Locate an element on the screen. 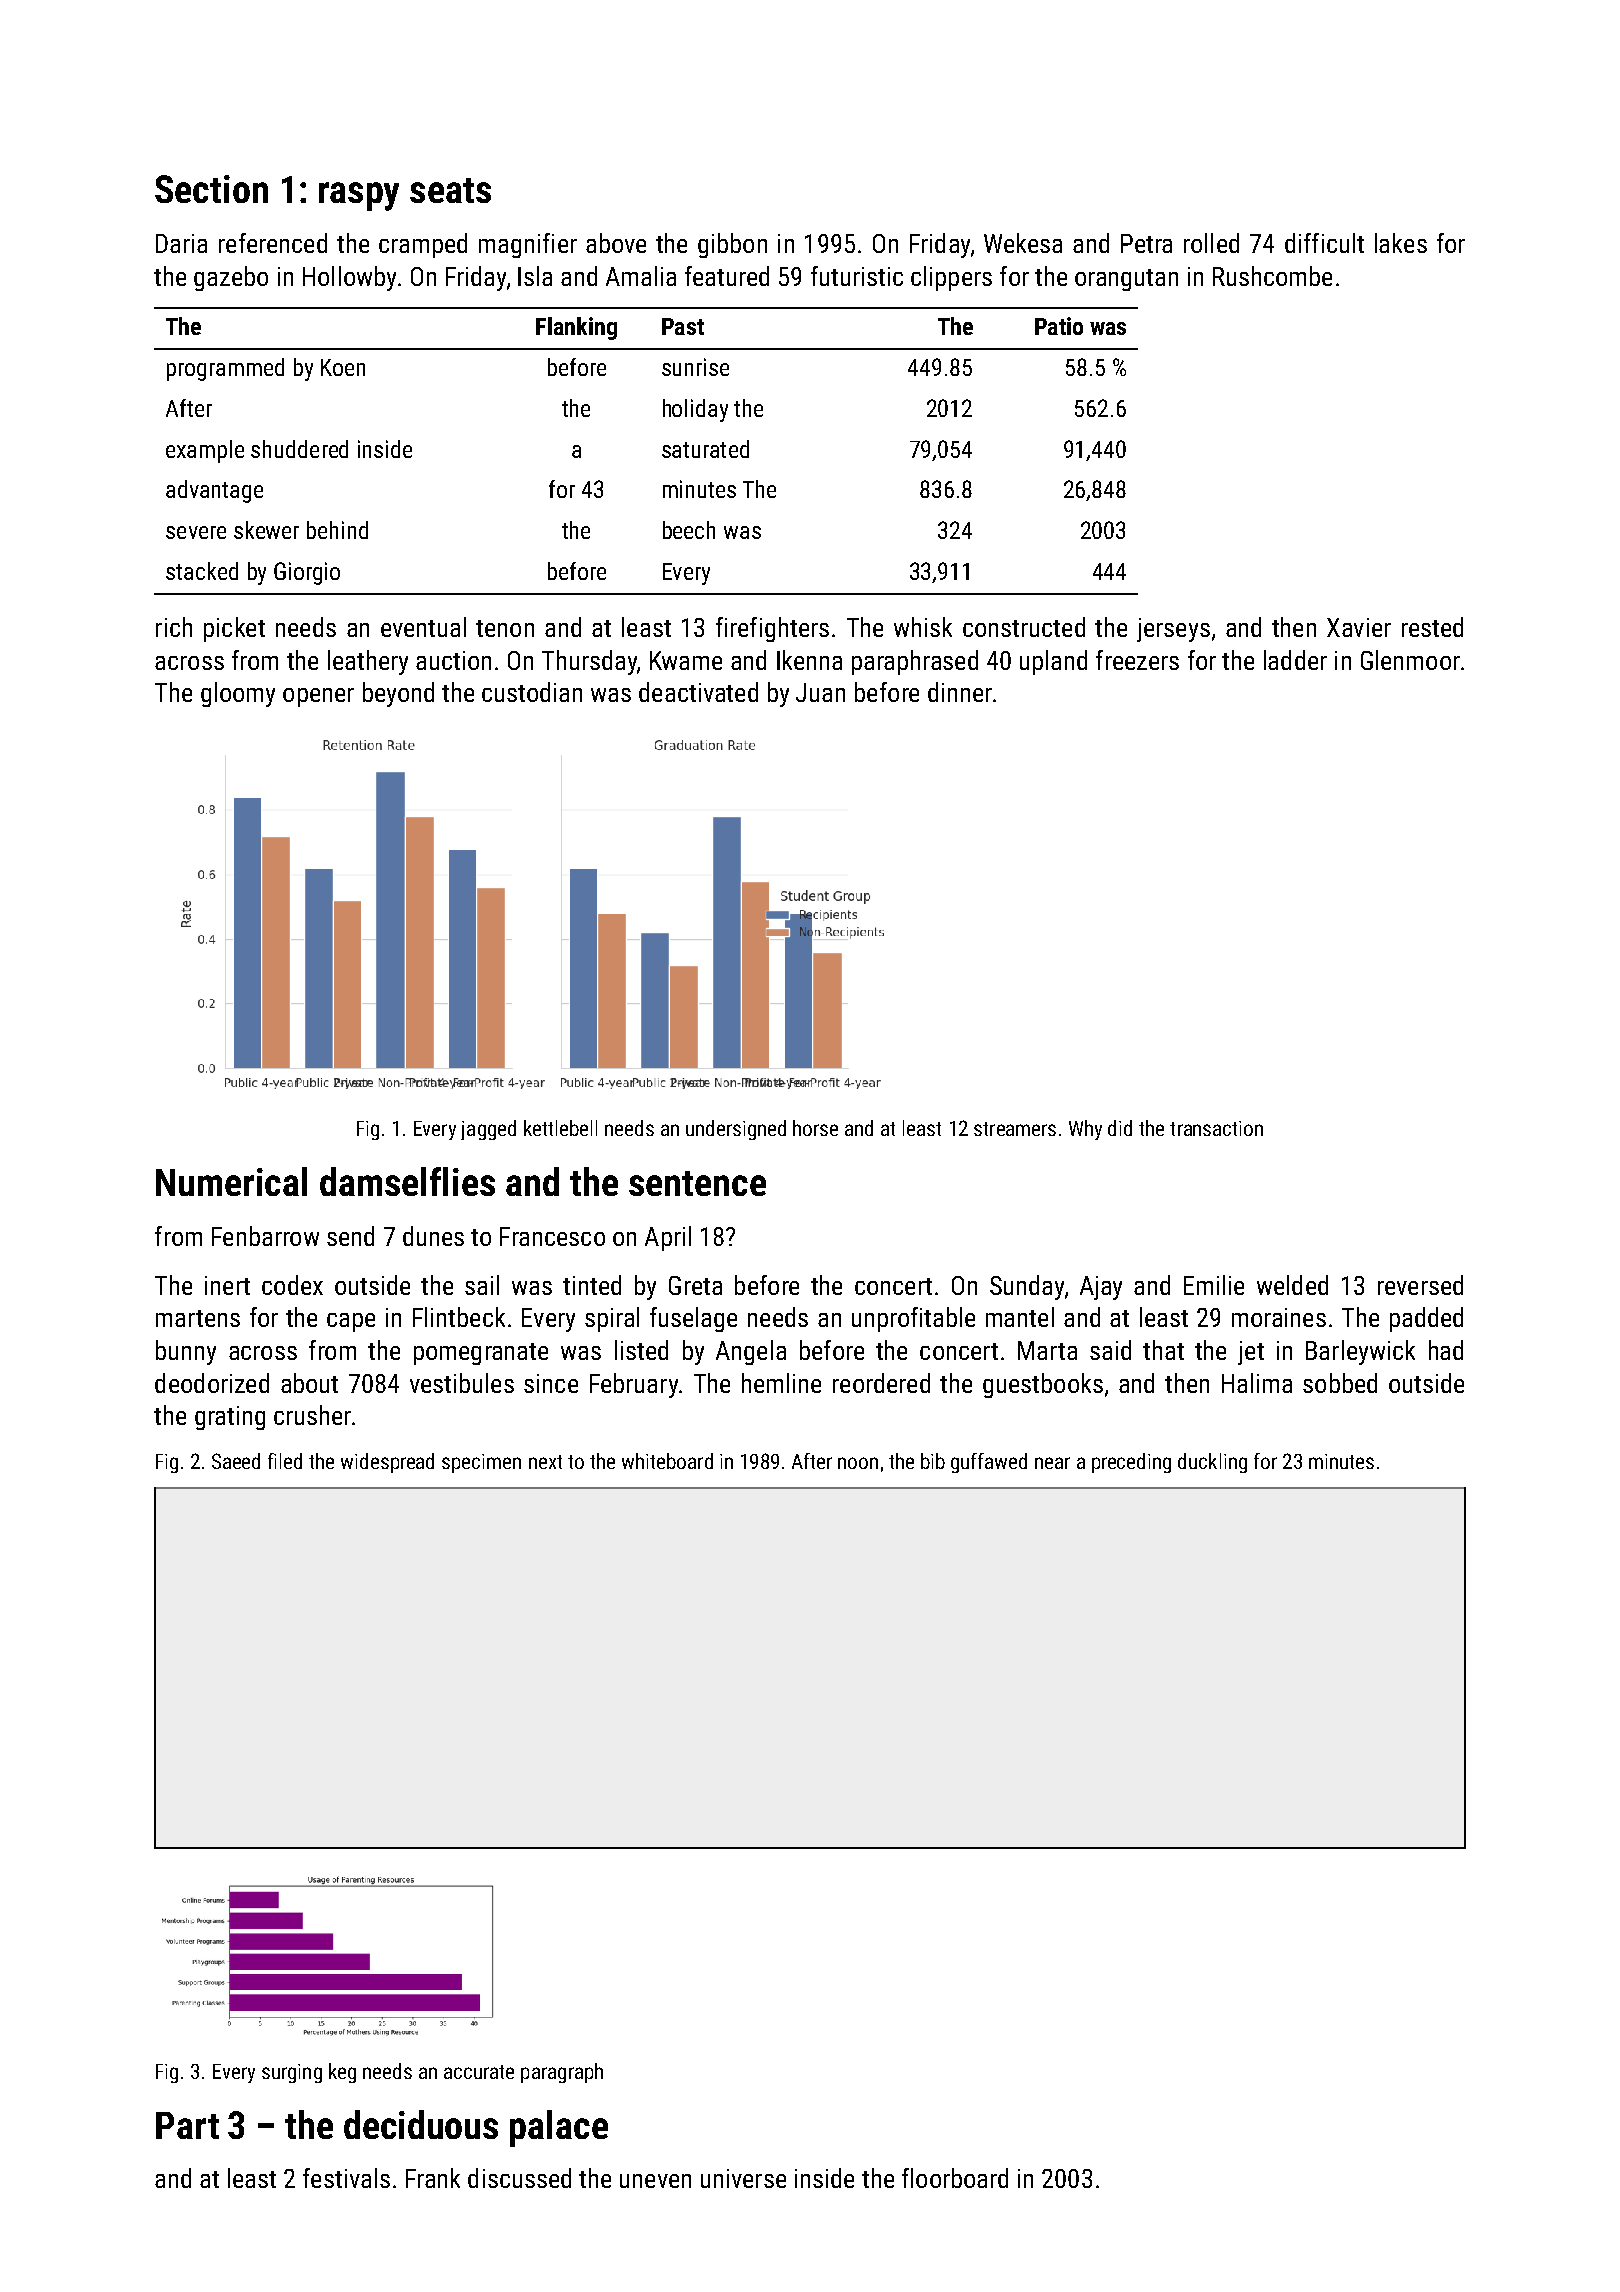 The height and width of the screenshot is (2292, 1620). duckling is located at coordinates (1212, 1463).
